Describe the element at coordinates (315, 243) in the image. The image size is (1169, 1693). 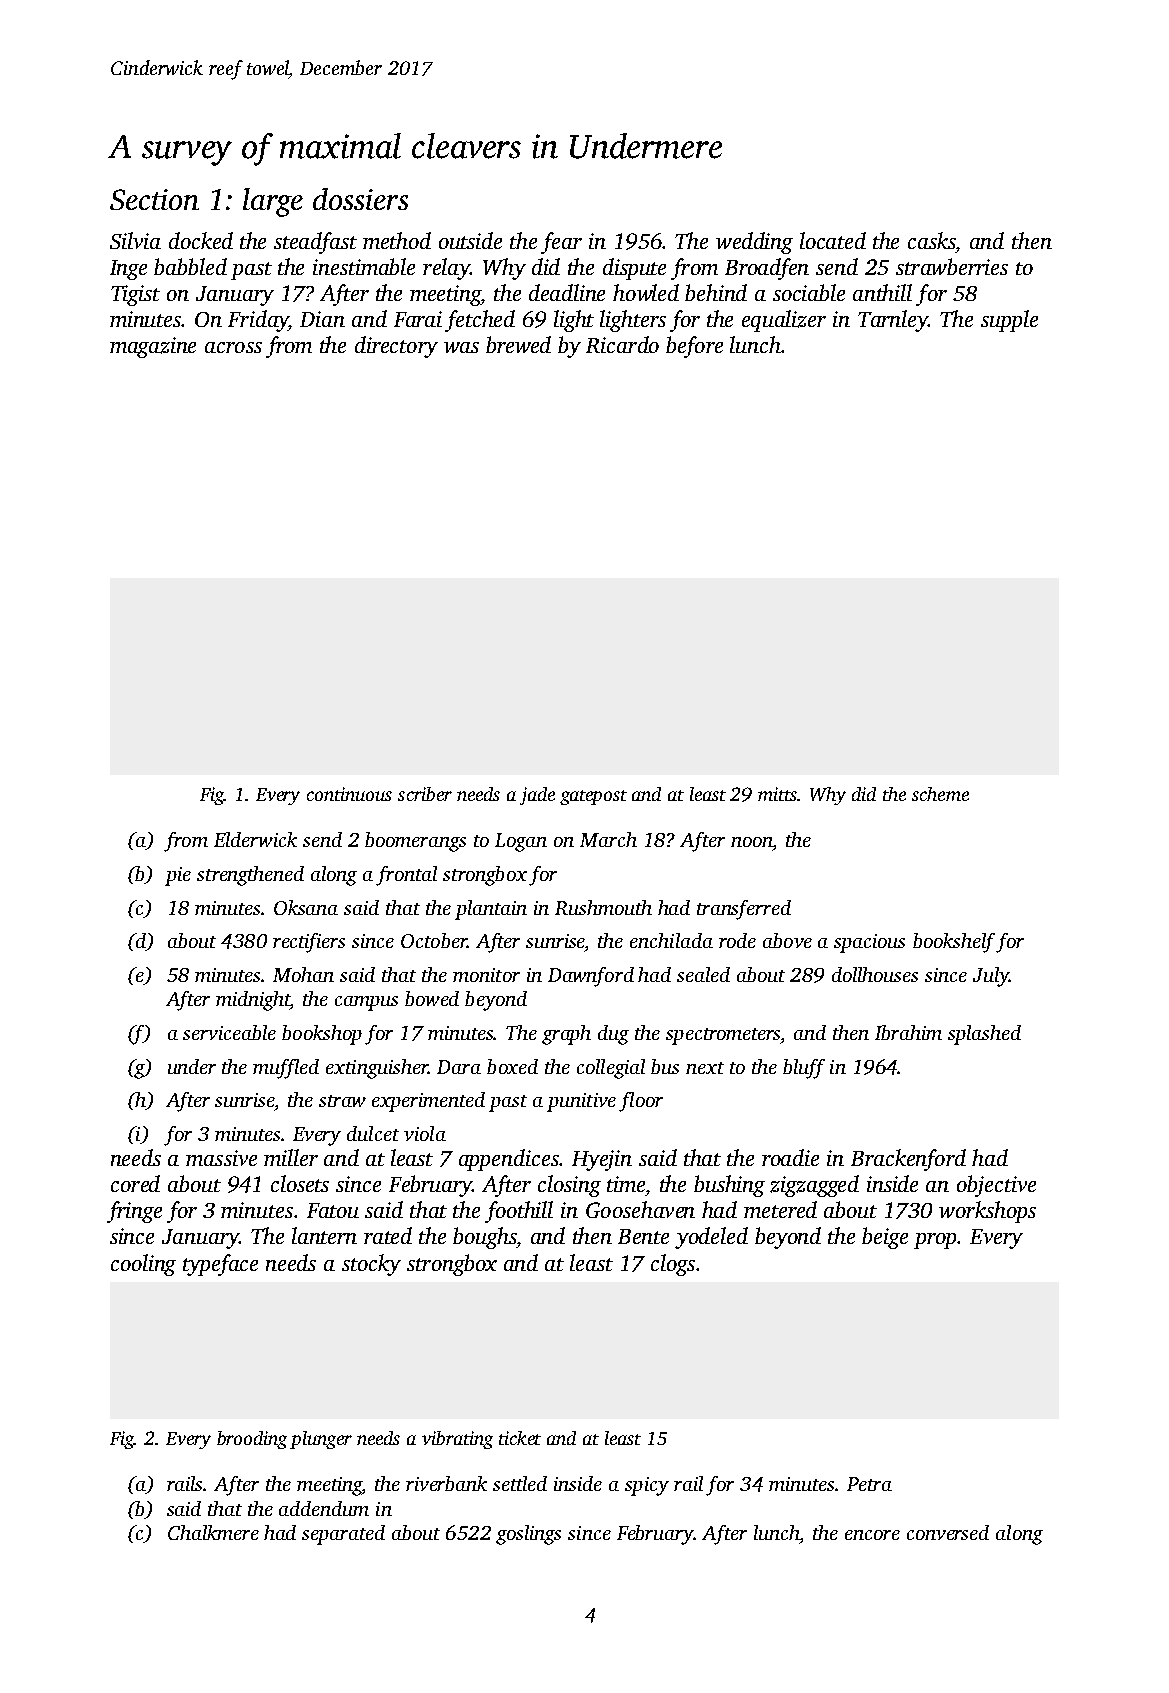
I see `steadfast` at that location.
